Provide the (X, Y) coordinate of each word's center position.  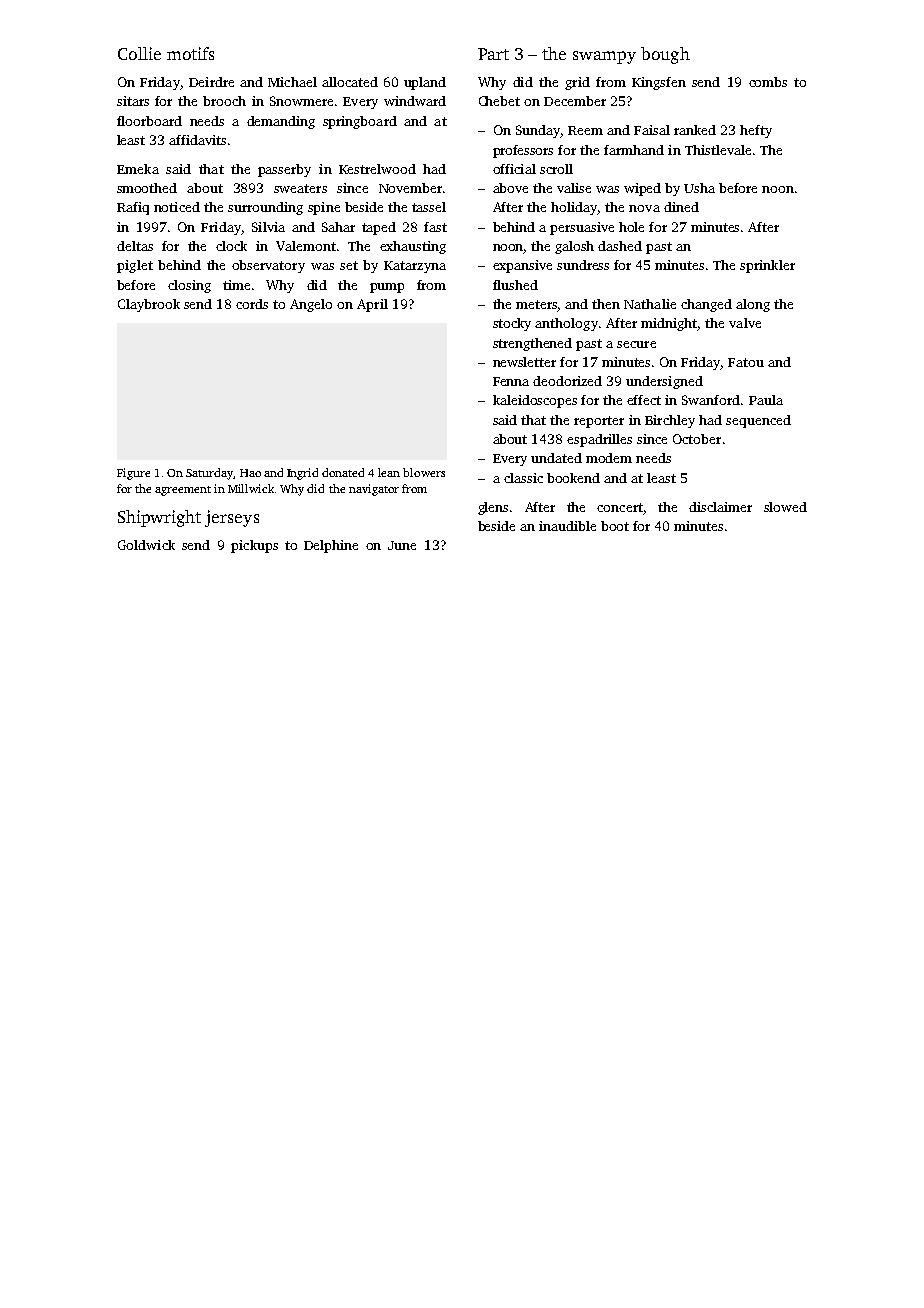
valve (745, 323)
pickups (254, 546)
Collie (139, 53)
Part (493, 54)
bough (665, 55)
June (402, 545)
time (236, 285)
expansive (522, 266)
